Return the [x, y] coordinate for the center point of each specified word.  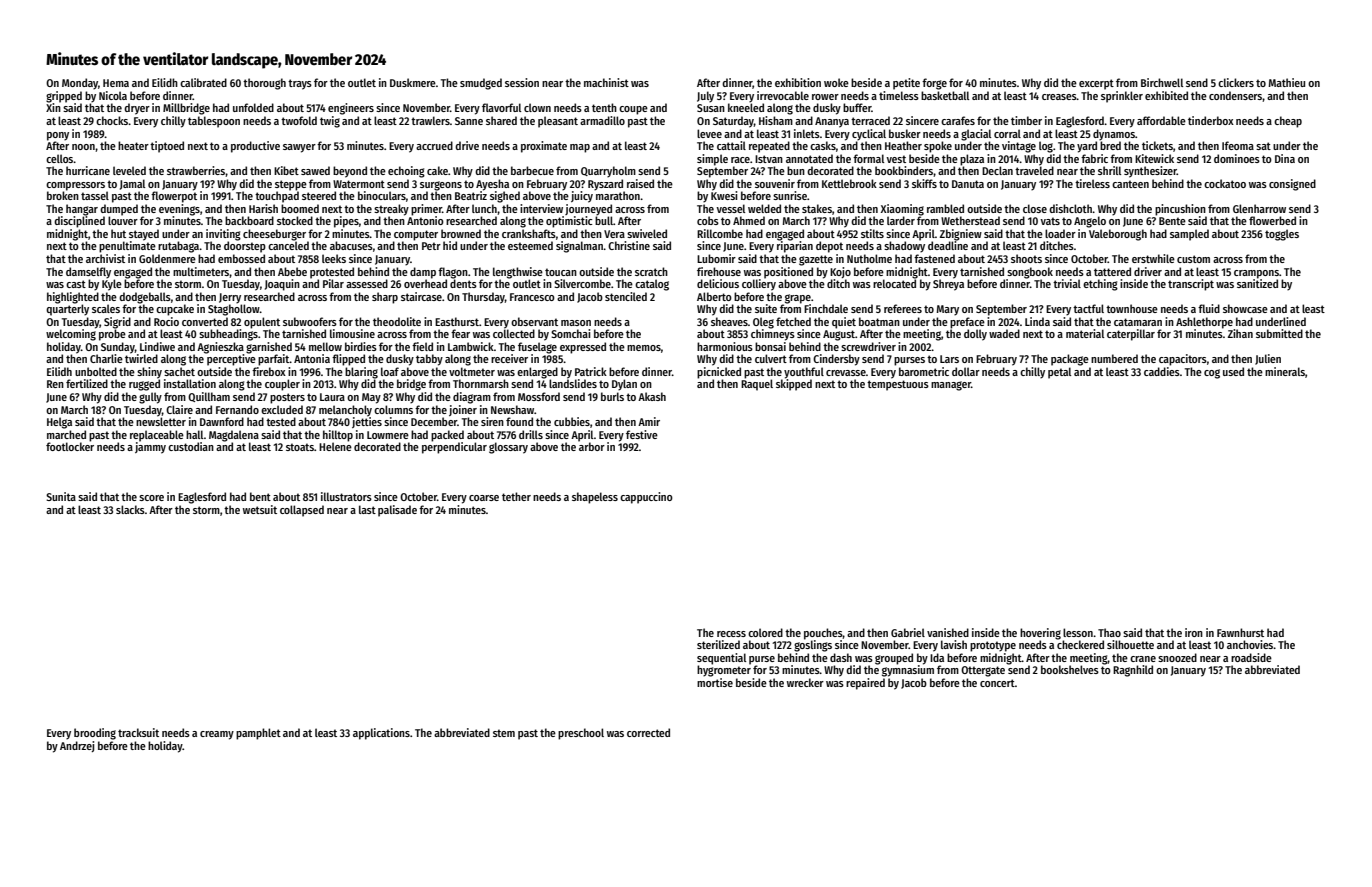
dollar [966, 371]
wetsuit [260, 509]
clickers [1236, 82]
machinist [606, 82]
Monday [80, 84]
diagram [472, 398]
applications [381, 734]
